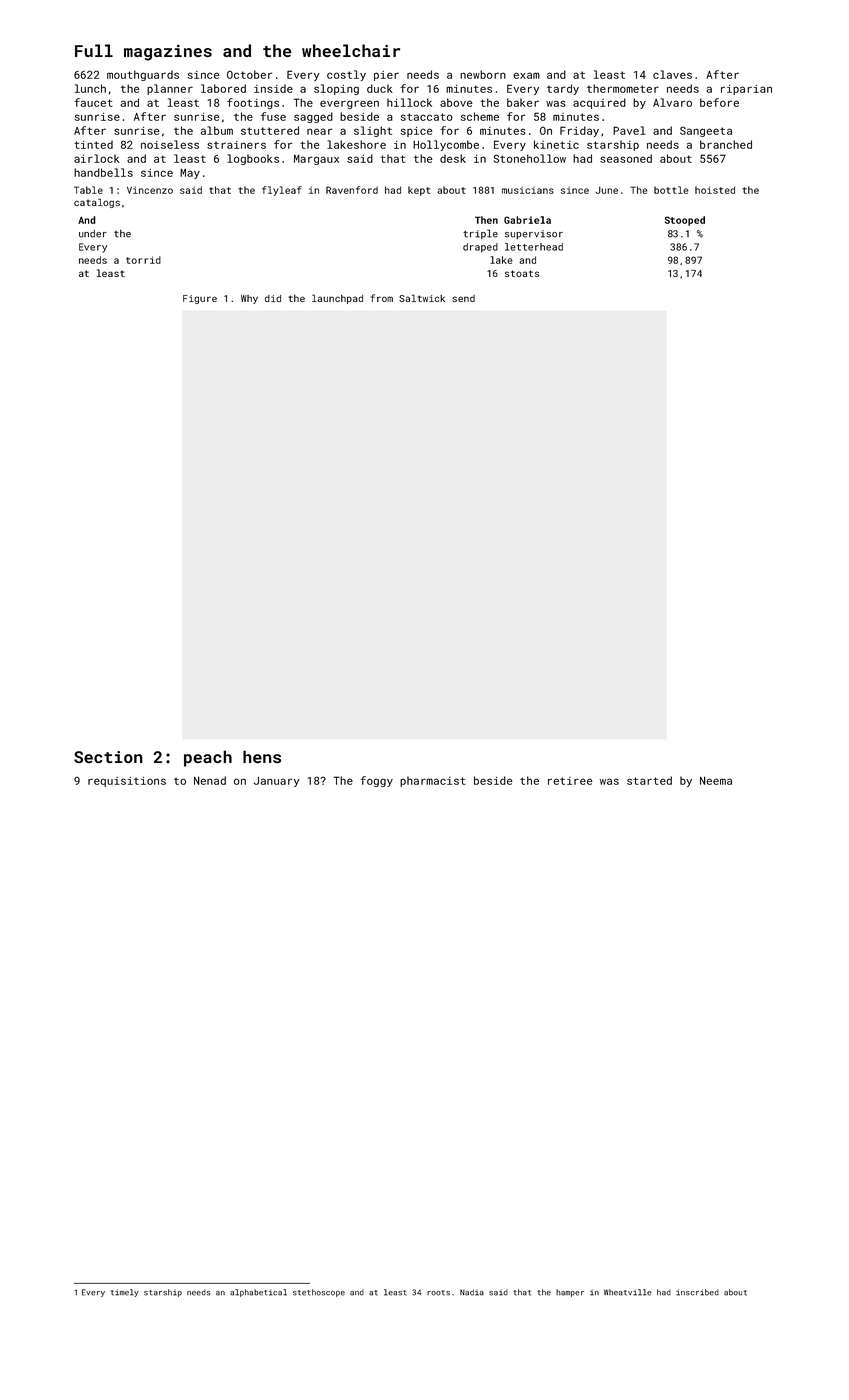 The image size is (849, 1400). Describe the element at coordinates (258, 1293) in the screenshot. I see `alphabetical` at that location.
